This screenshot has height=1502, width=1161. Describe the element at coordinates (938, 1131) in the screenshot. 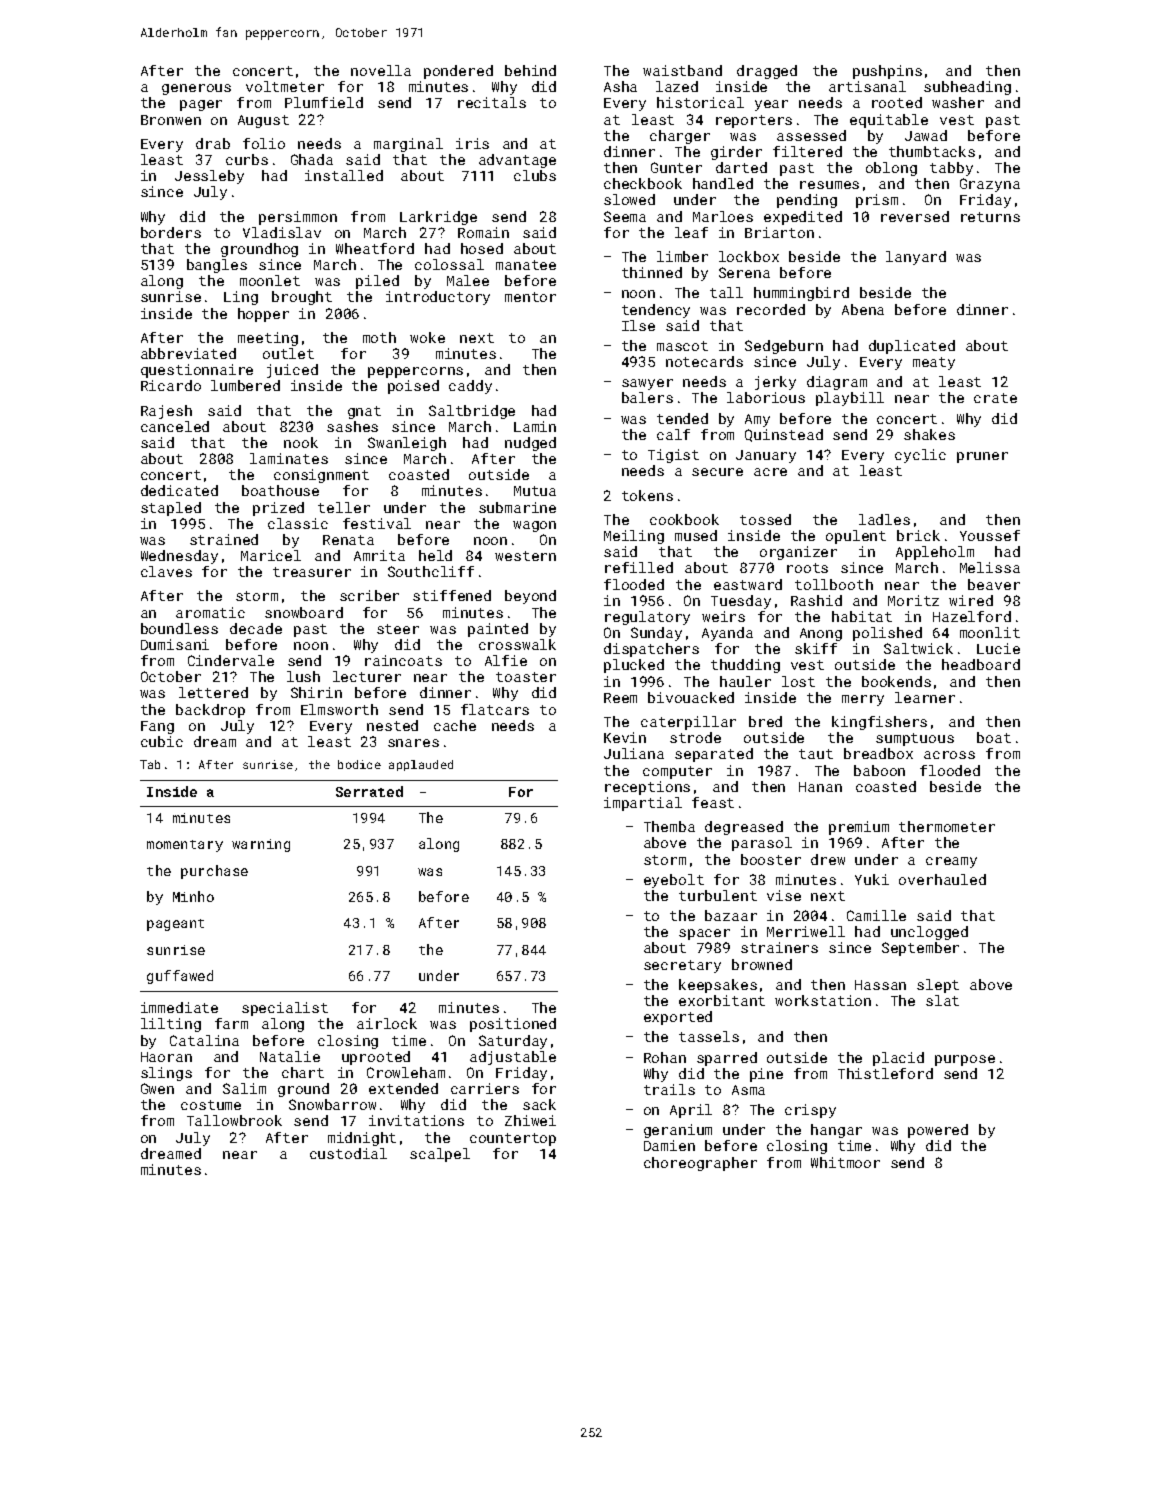

I see `powered` at that location.
